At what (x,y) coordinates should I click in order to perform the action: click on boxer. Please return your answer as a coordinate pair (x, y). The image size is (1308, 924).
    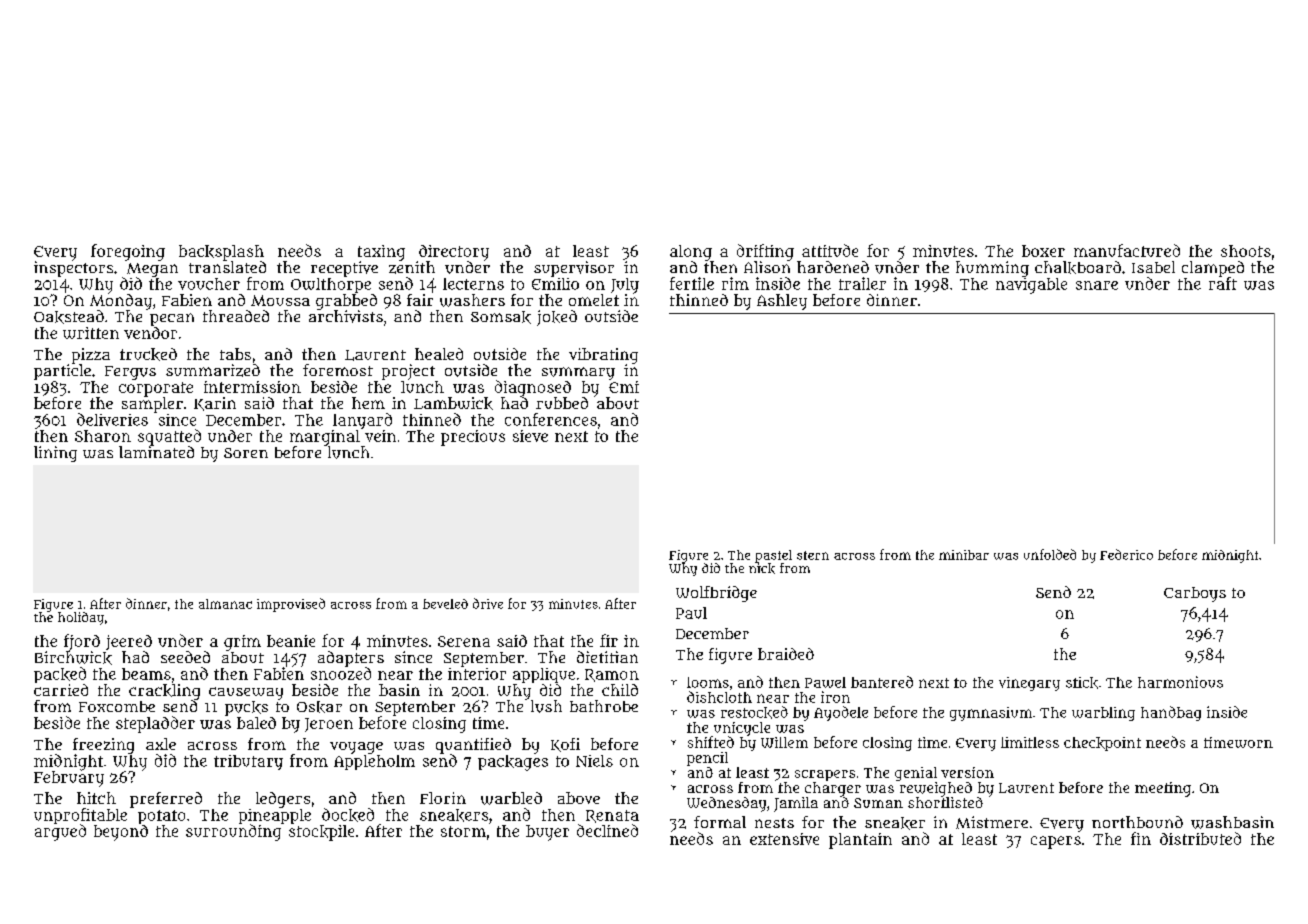
    Looking at the image, I should click on (1043, 251).
